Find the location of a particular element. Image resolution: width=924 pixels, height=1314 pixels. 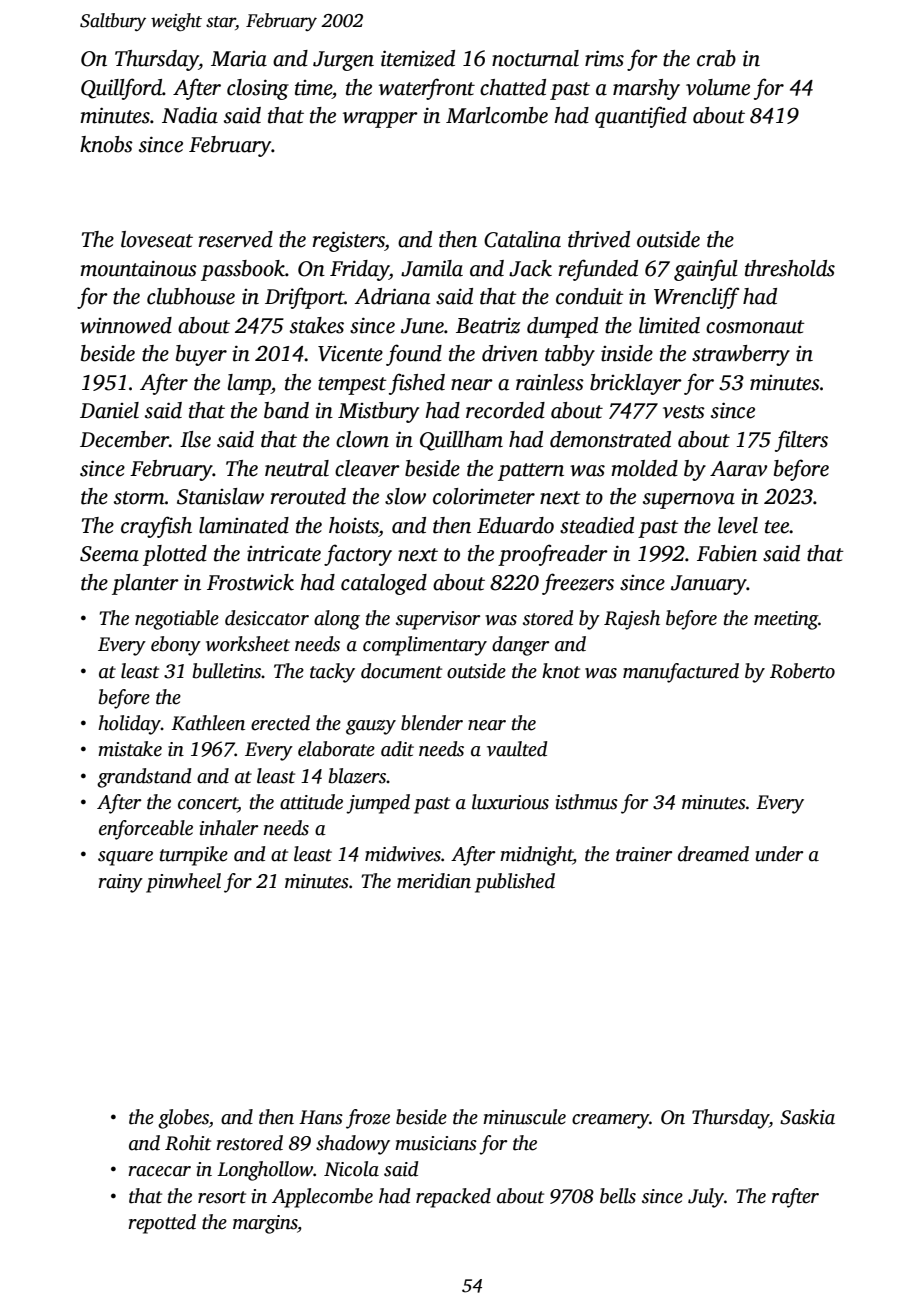

thresholds is located at coordinates (790, 268).
